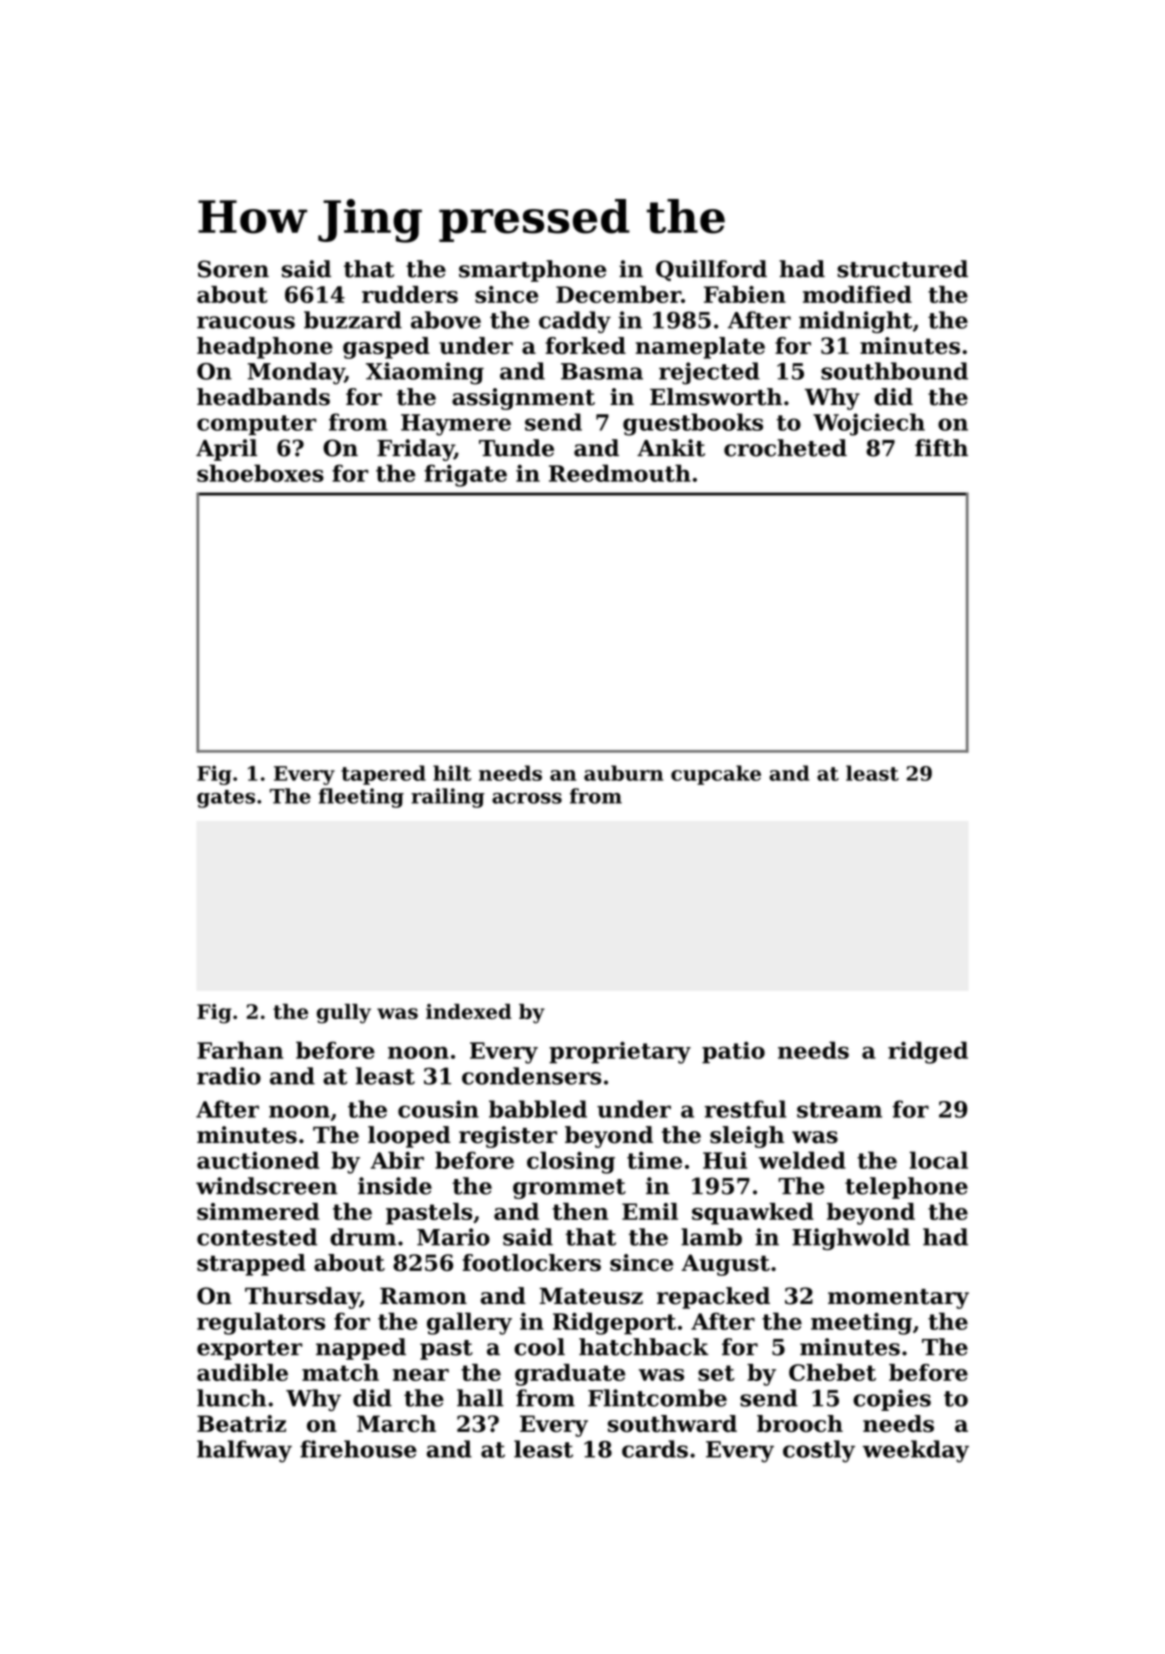  Describe the element at coordinates (618, 294) in the screenshot. I see `December` at that location.
